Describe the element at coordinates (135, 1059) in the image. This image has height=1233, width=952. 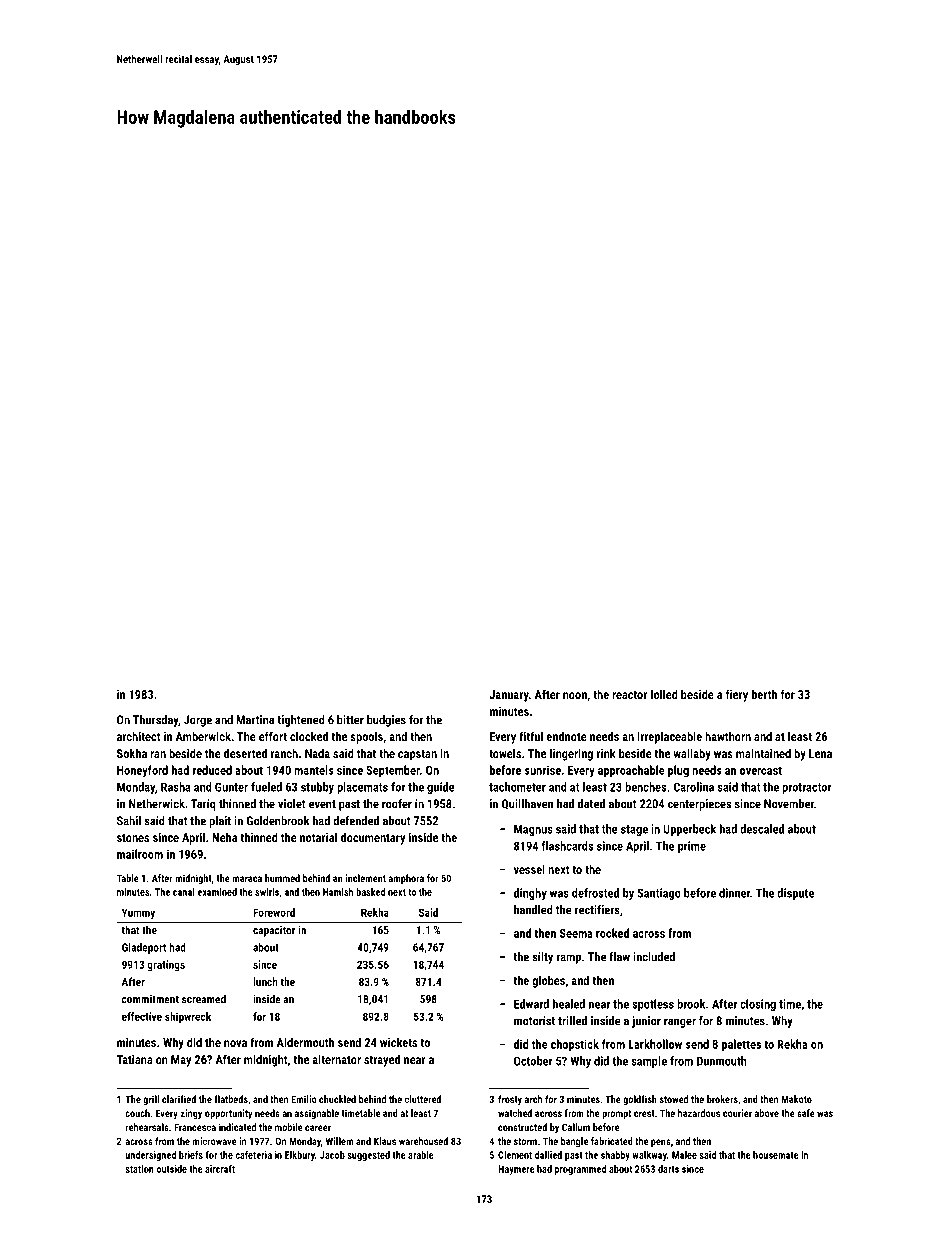
I see `Tatiana` at that location.
